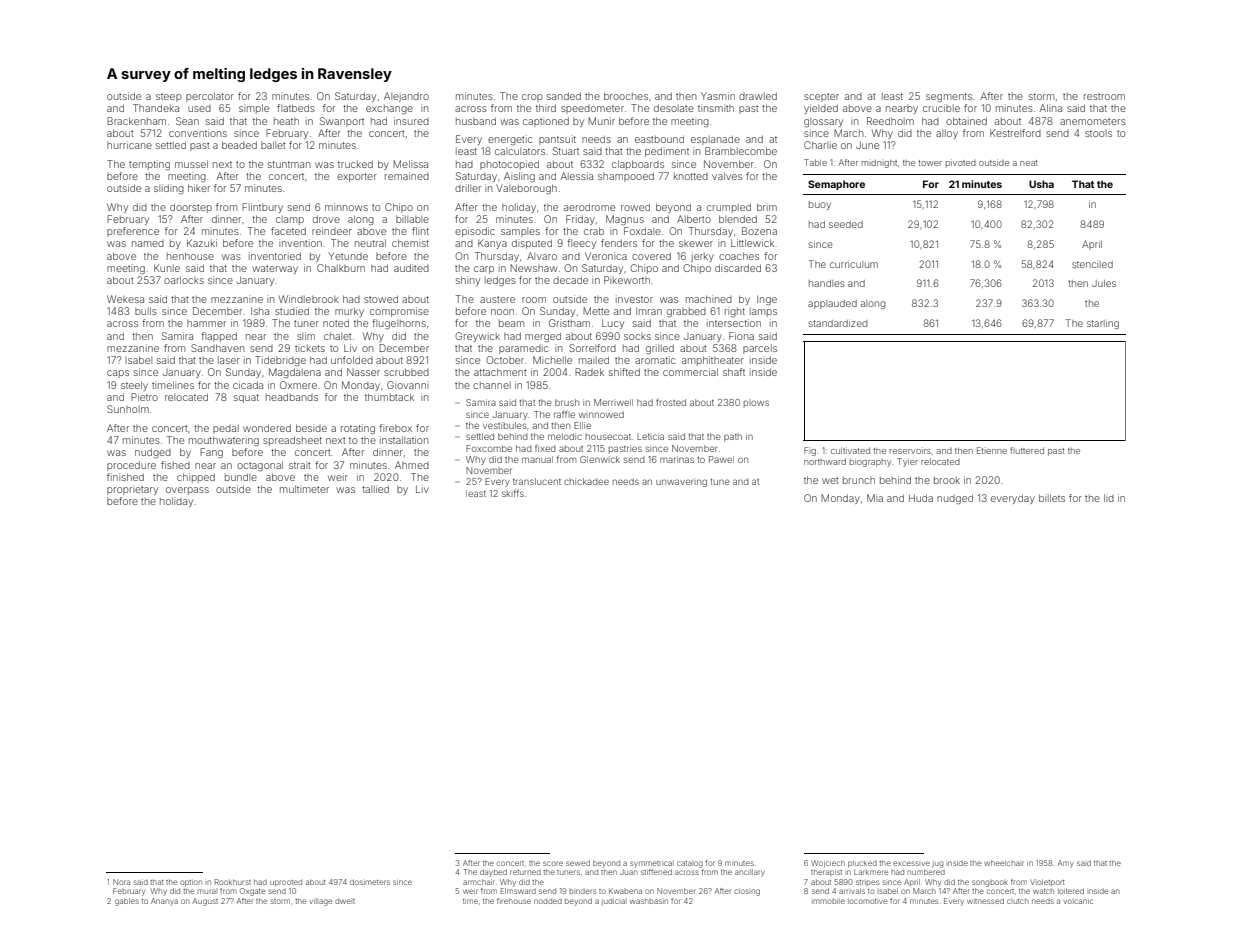  I want to click on dosimeters, so click(370, 882).
